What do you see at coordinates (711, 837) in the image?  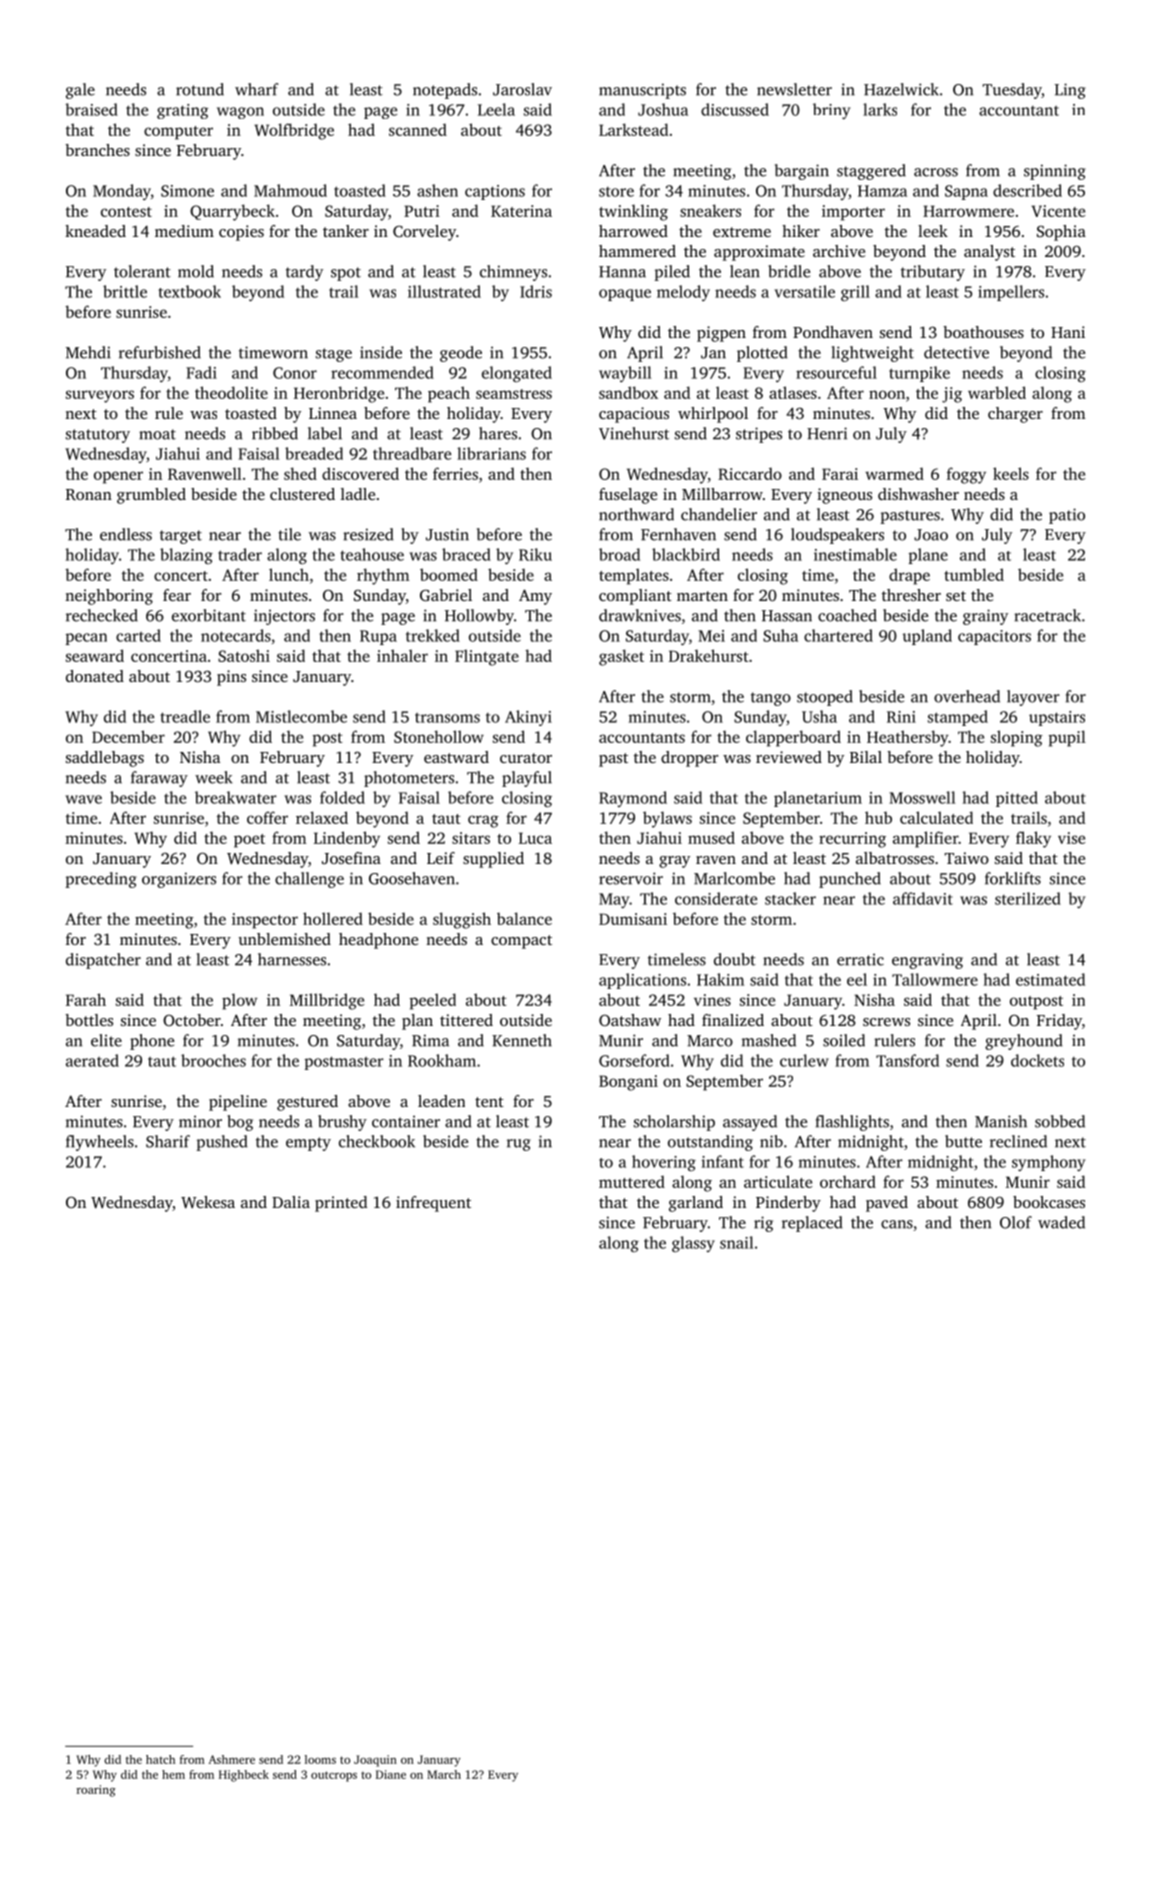 I see `mused` at bounding box center [711, 837].
